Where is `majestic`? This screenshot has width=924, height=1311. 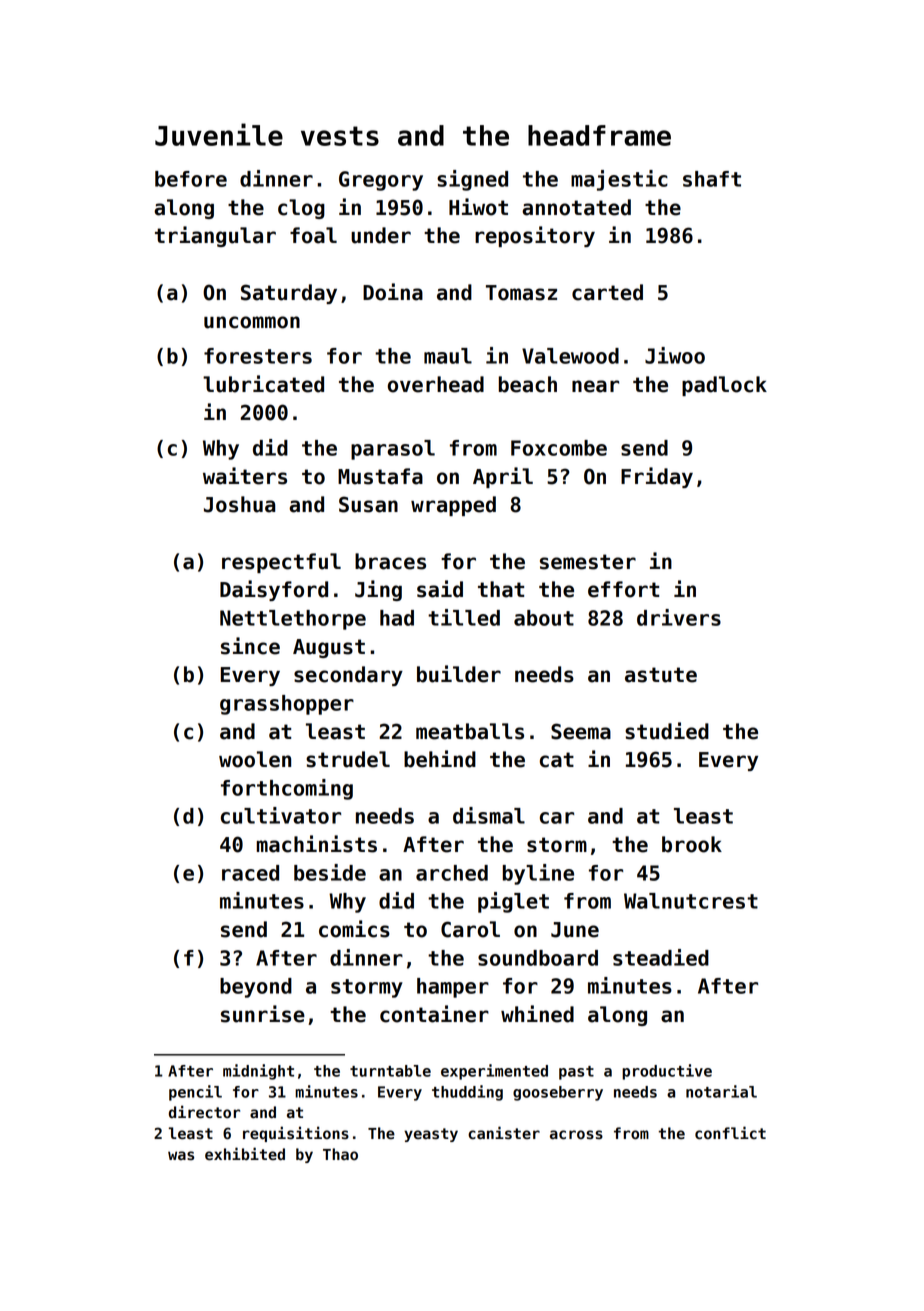
majestic is located at coordinates (619, 180).
